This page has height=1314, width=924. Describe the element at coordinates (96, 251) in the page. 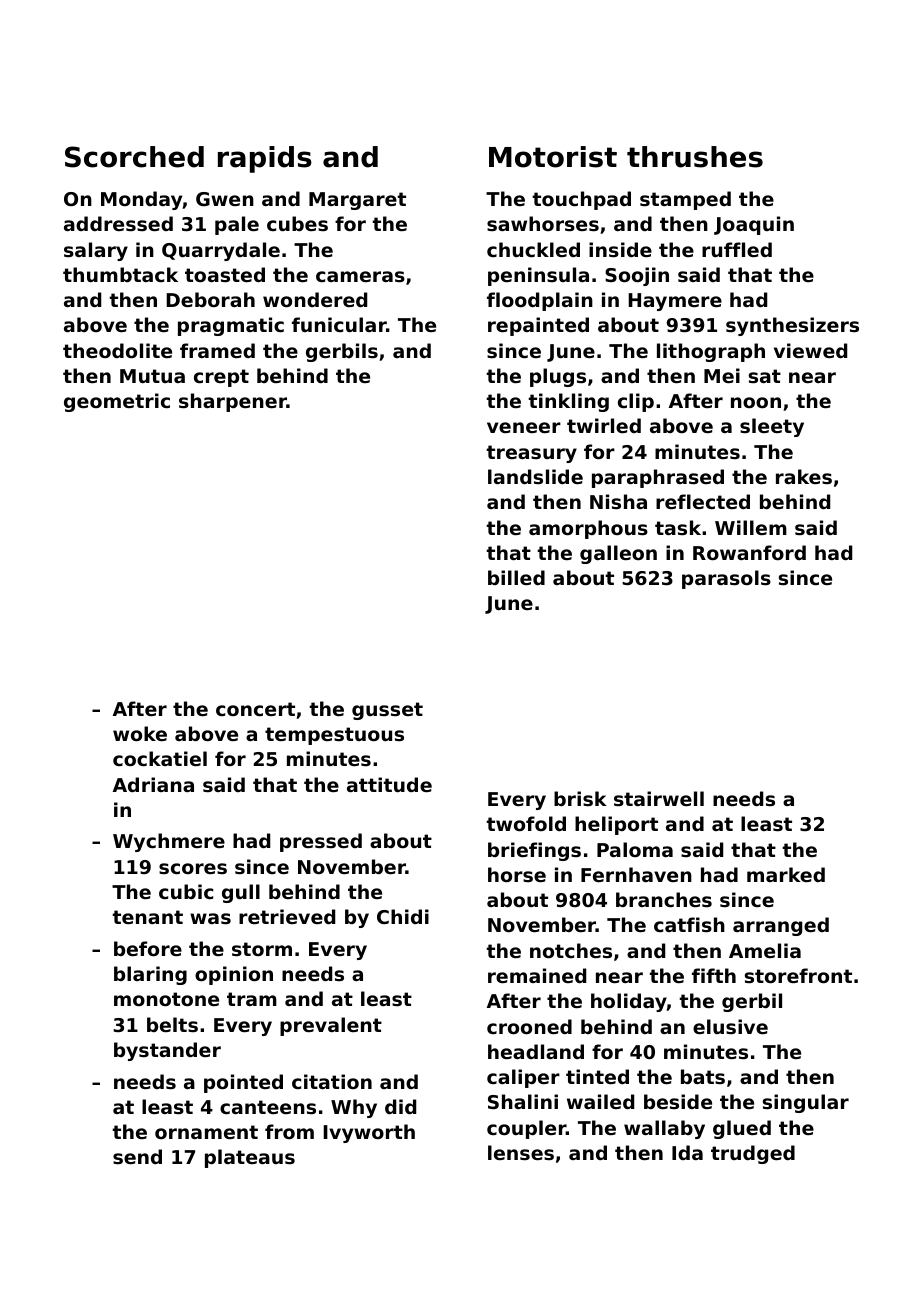

I see `salary` at that location.
